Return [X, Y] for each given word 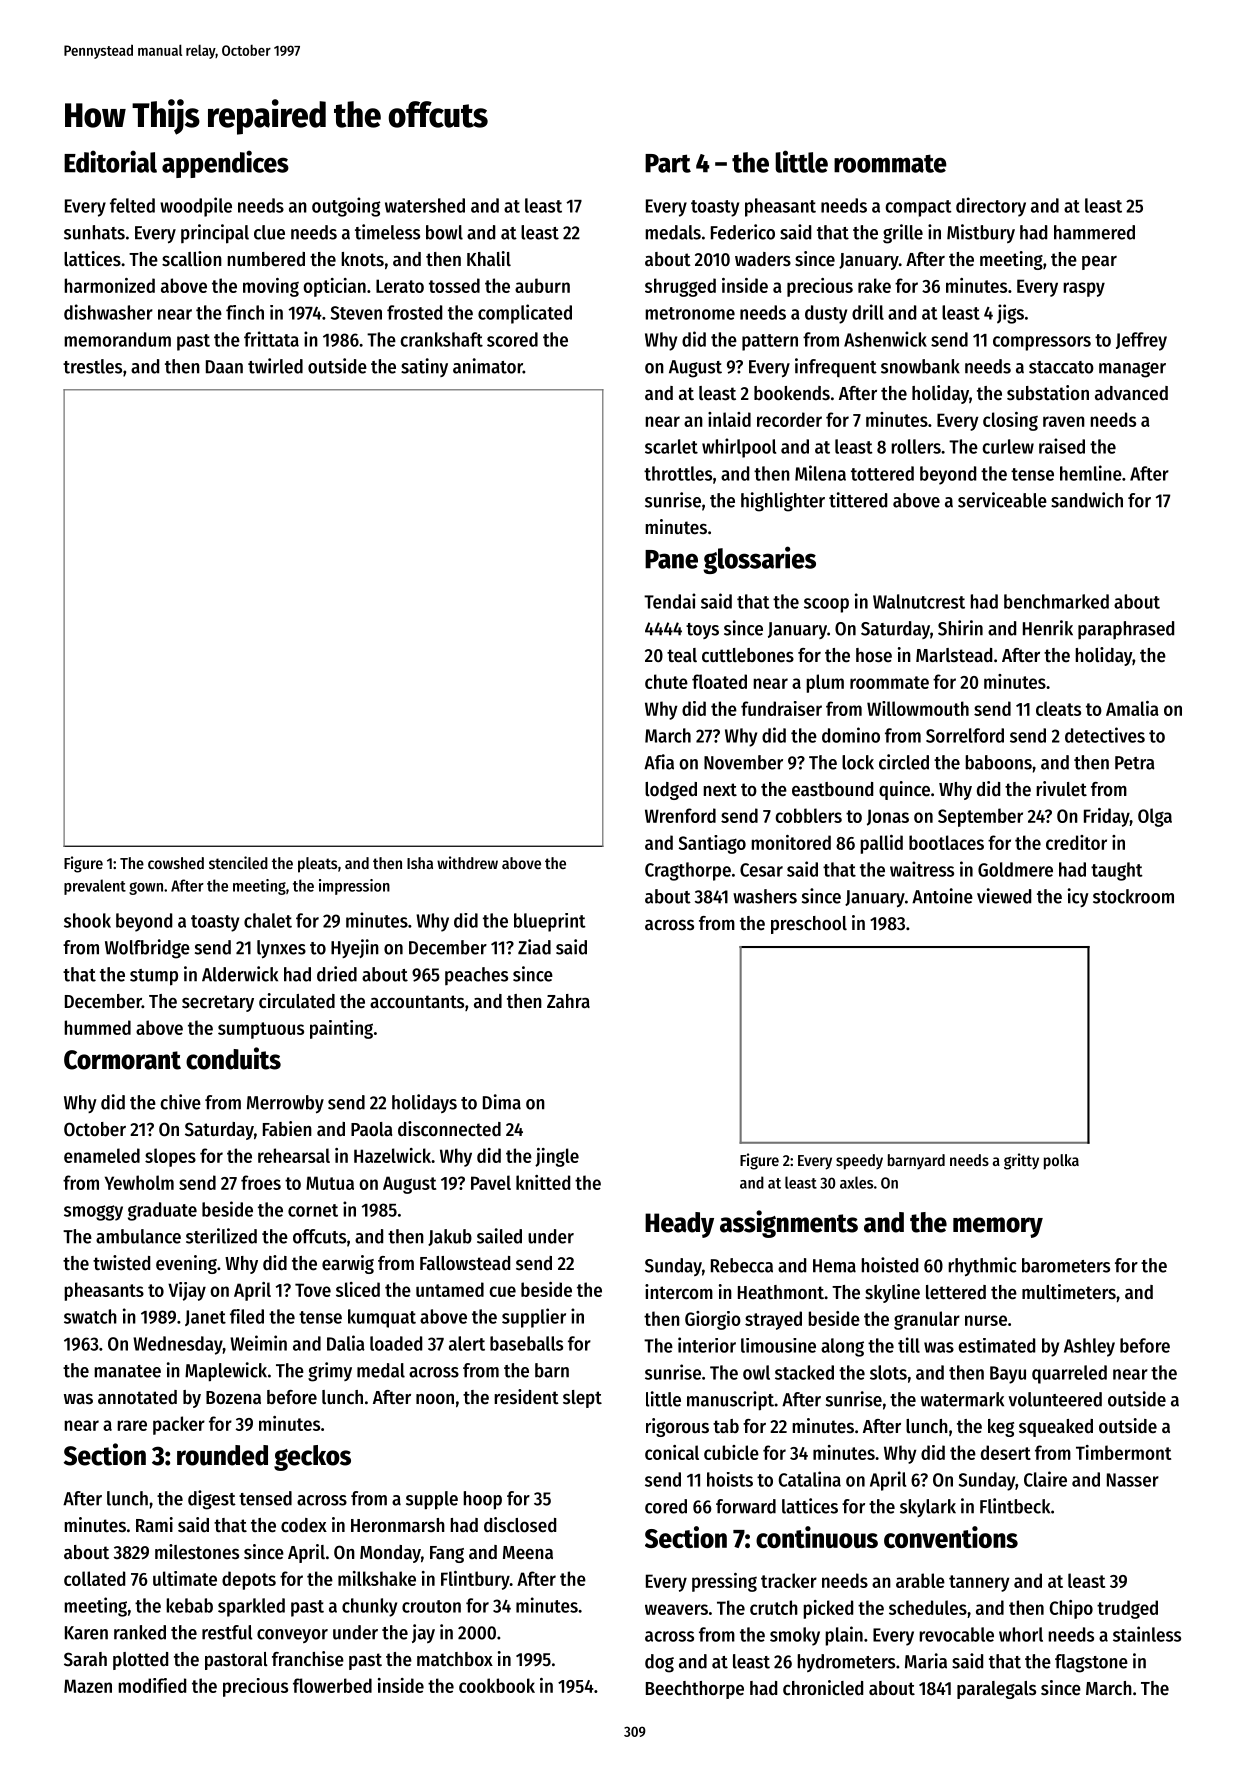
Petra [1135, 763]
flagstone [1091, 1663]
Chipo [1071, 1609]
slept [582, 1399]
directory [991, 207]
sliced [358, 1289]
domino [851, 735]
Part [668, 163]
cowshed [176, 863]
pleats [317, 865]
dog [659, 1663]
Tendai [670, 601]
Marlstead [954, 655]
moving [271, 287]
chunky [369, 1607]
